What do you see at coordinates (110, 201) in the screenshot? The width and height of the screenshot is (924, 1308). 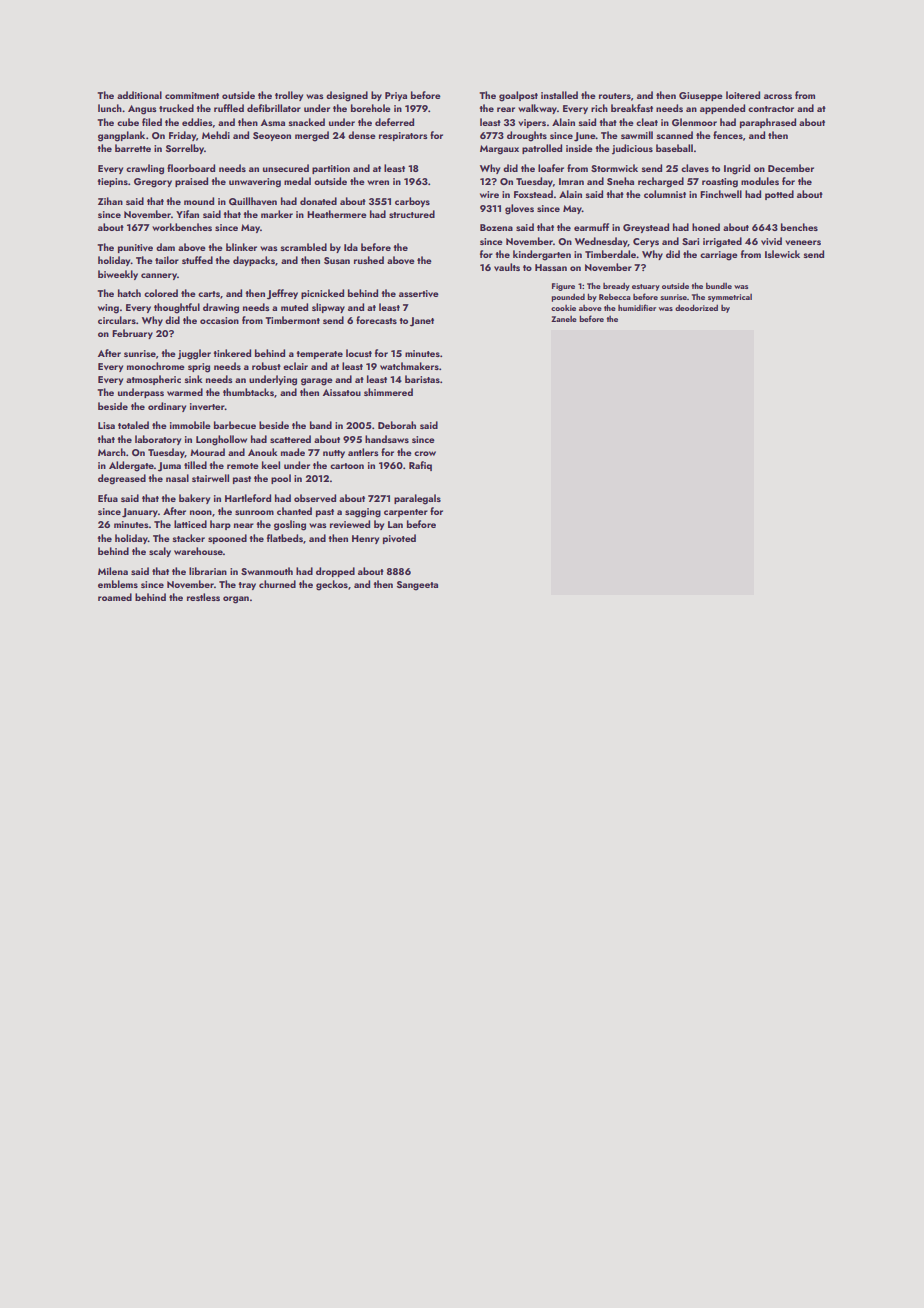 I see `Zihan` at bounding box center [110, 201].
